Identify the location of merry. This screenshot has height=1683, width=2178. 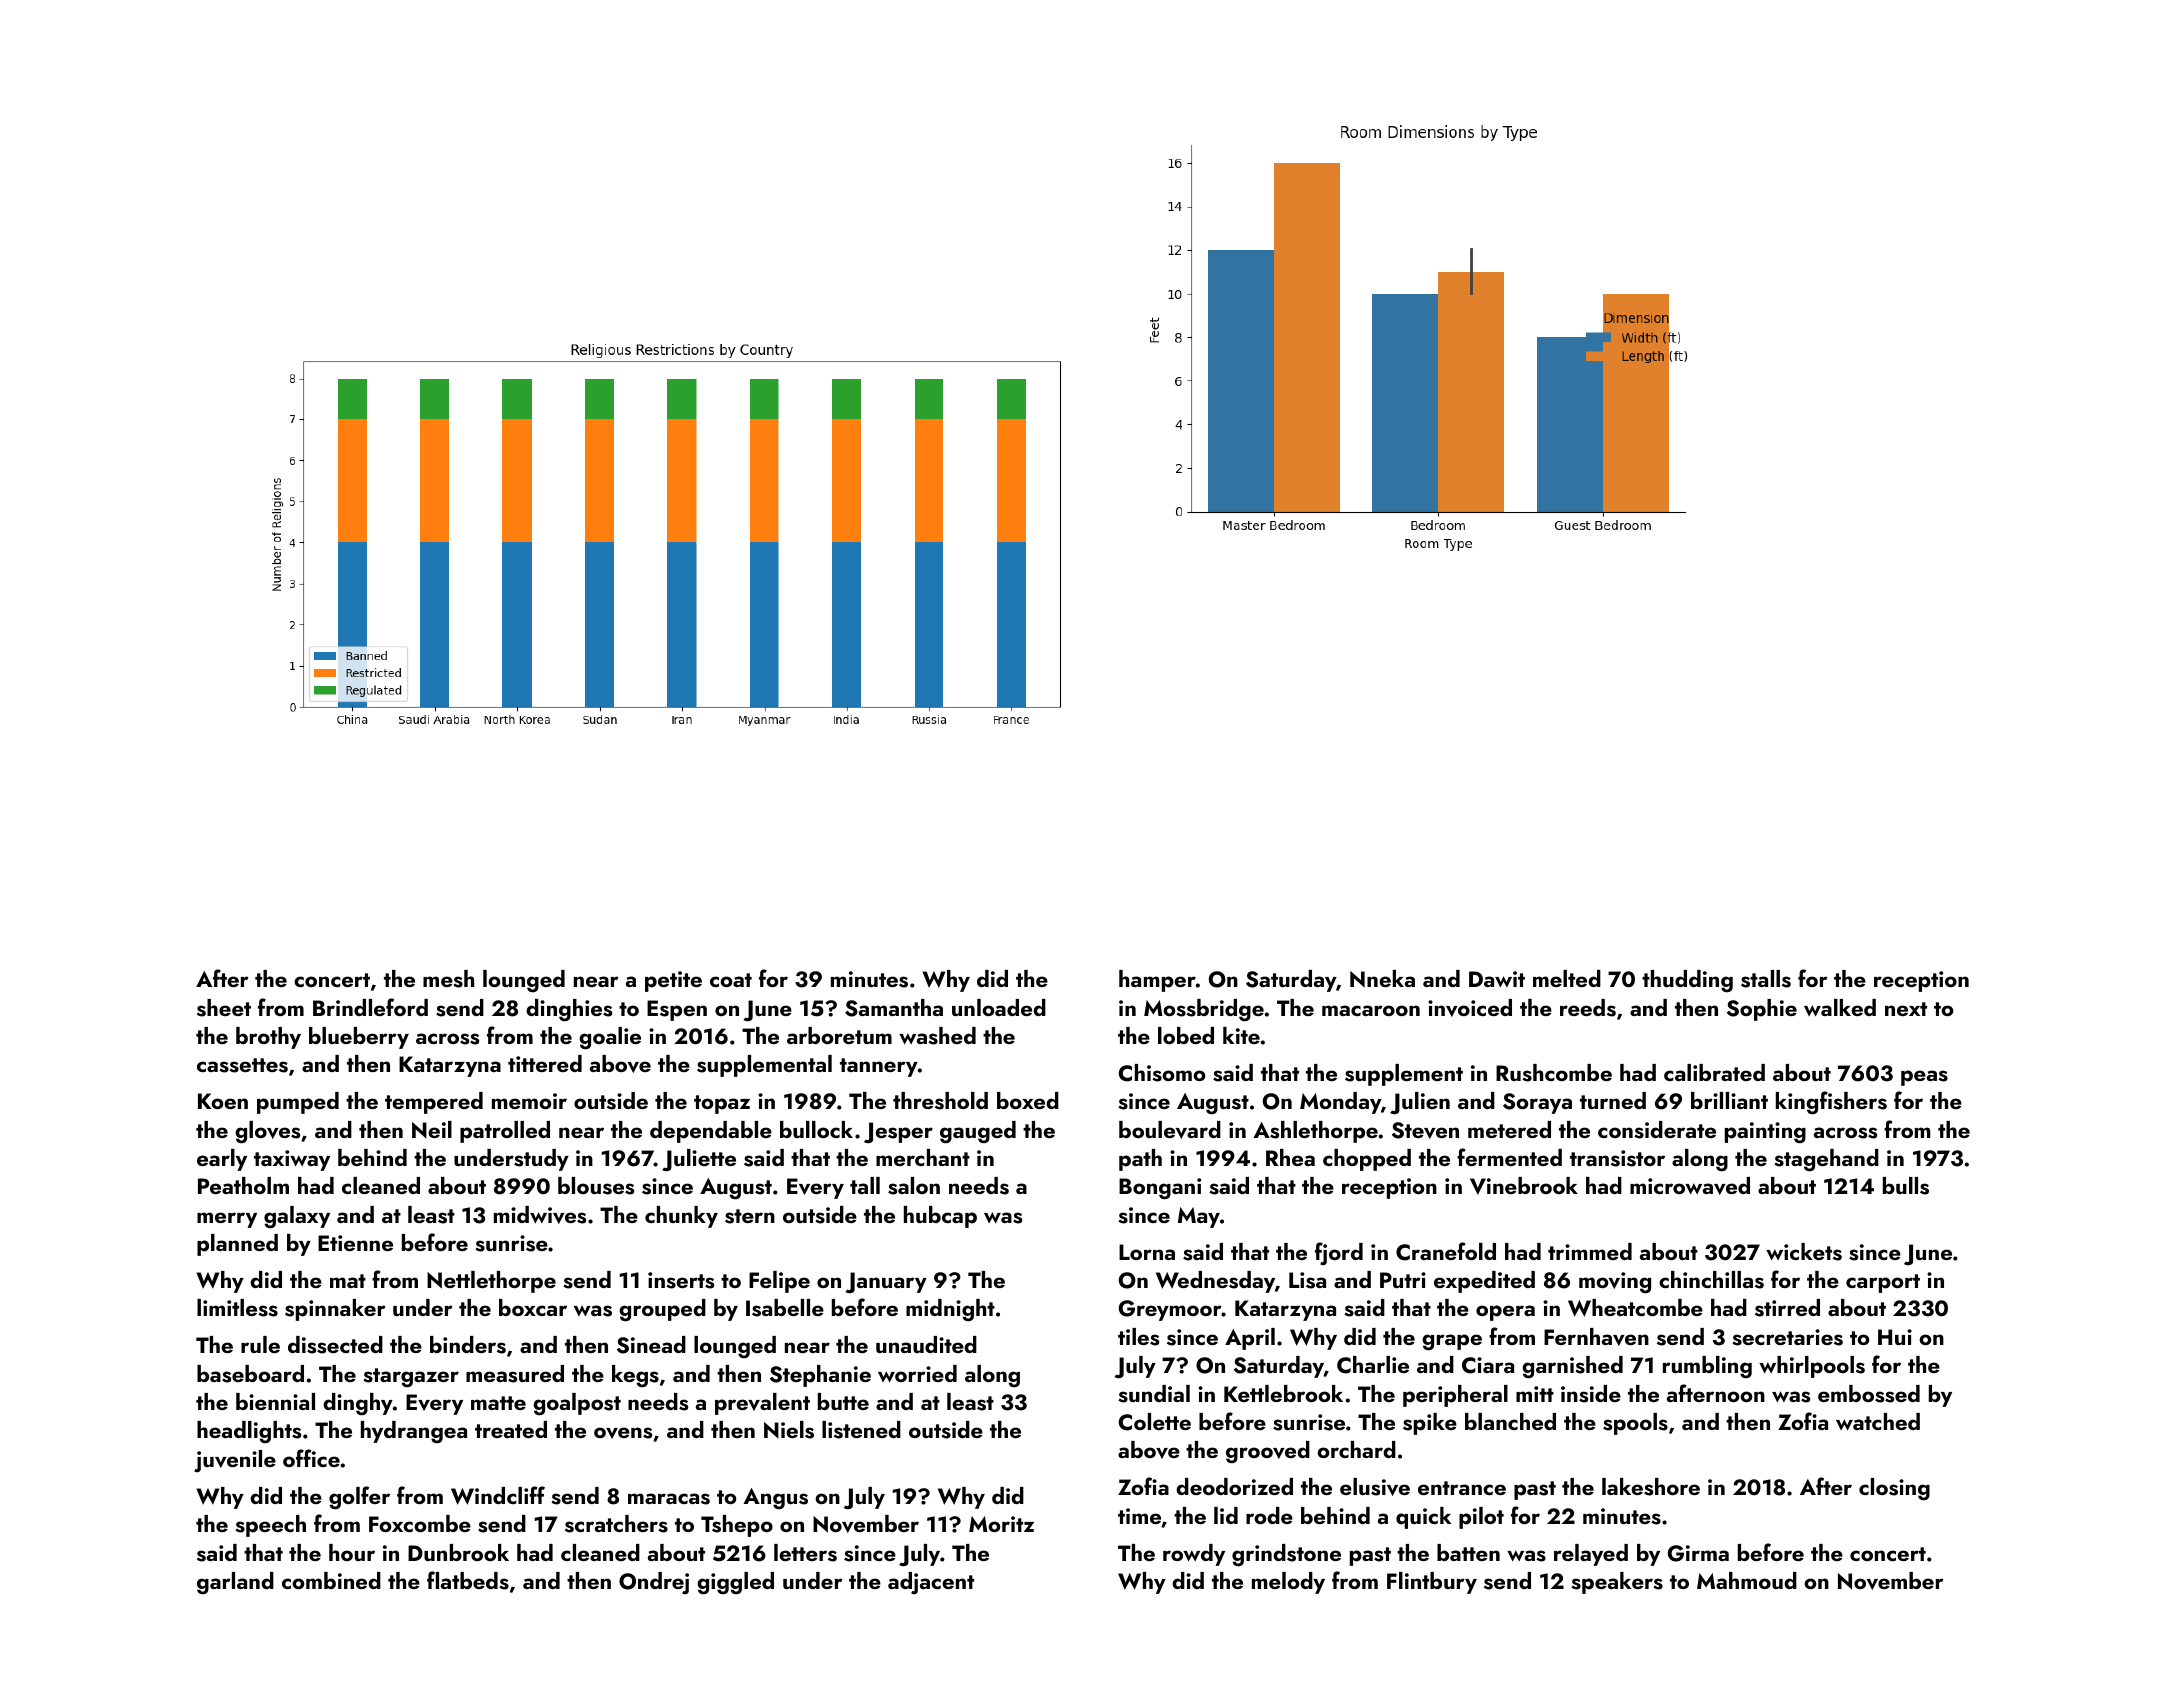
(227, 1220).
